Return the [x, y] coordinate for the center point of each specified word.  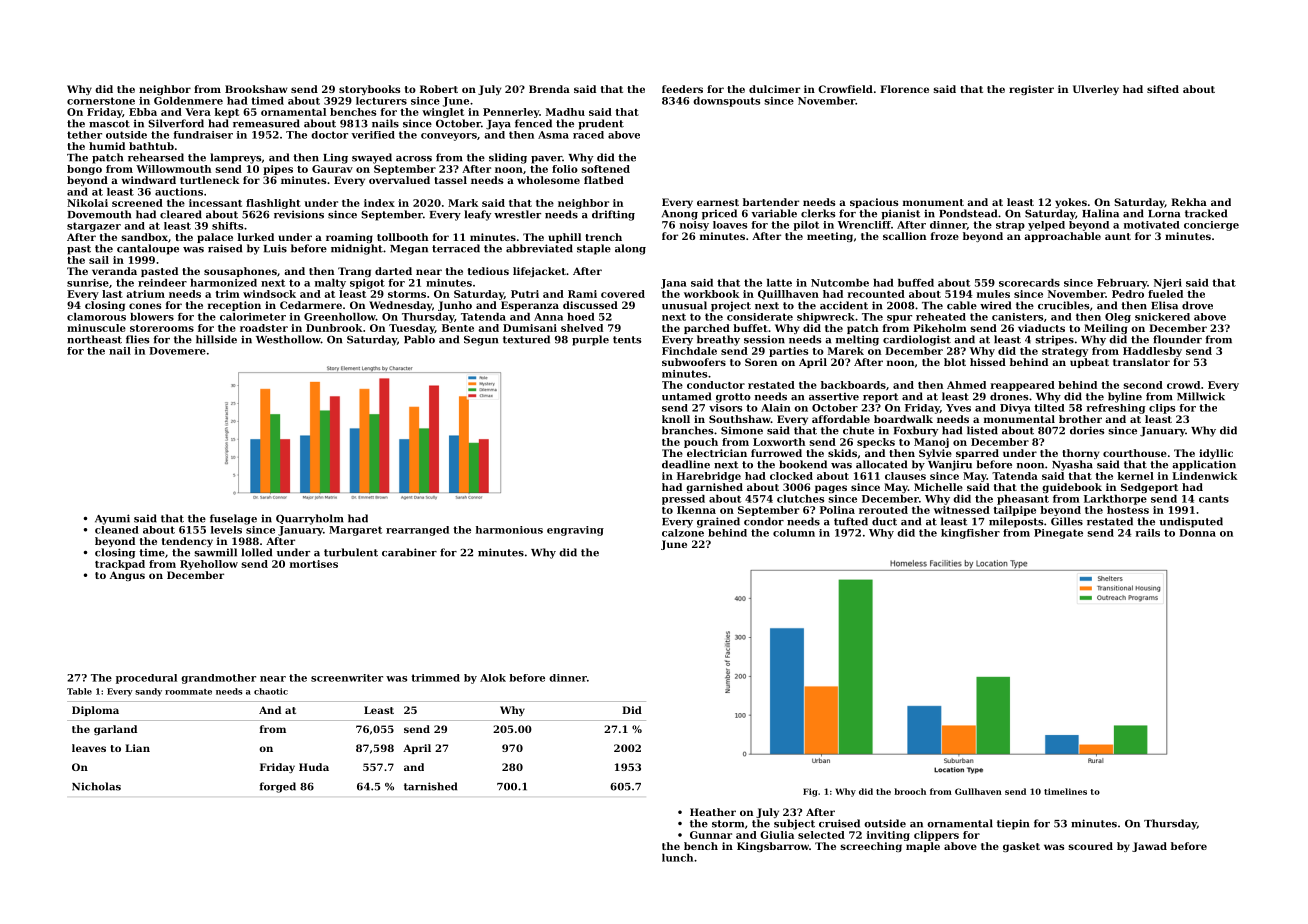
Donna [1197, 533]
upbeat [1089, 363]
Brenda [549, 89]
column [794, 533]
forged [277, 787]
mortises [314, 564]
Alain [776, 408]
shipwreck [826, 318]
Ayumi [112, 519]
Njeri [1168, 284]
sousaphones [240, 272]
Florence [904, 89]
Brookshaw [256, 89]
